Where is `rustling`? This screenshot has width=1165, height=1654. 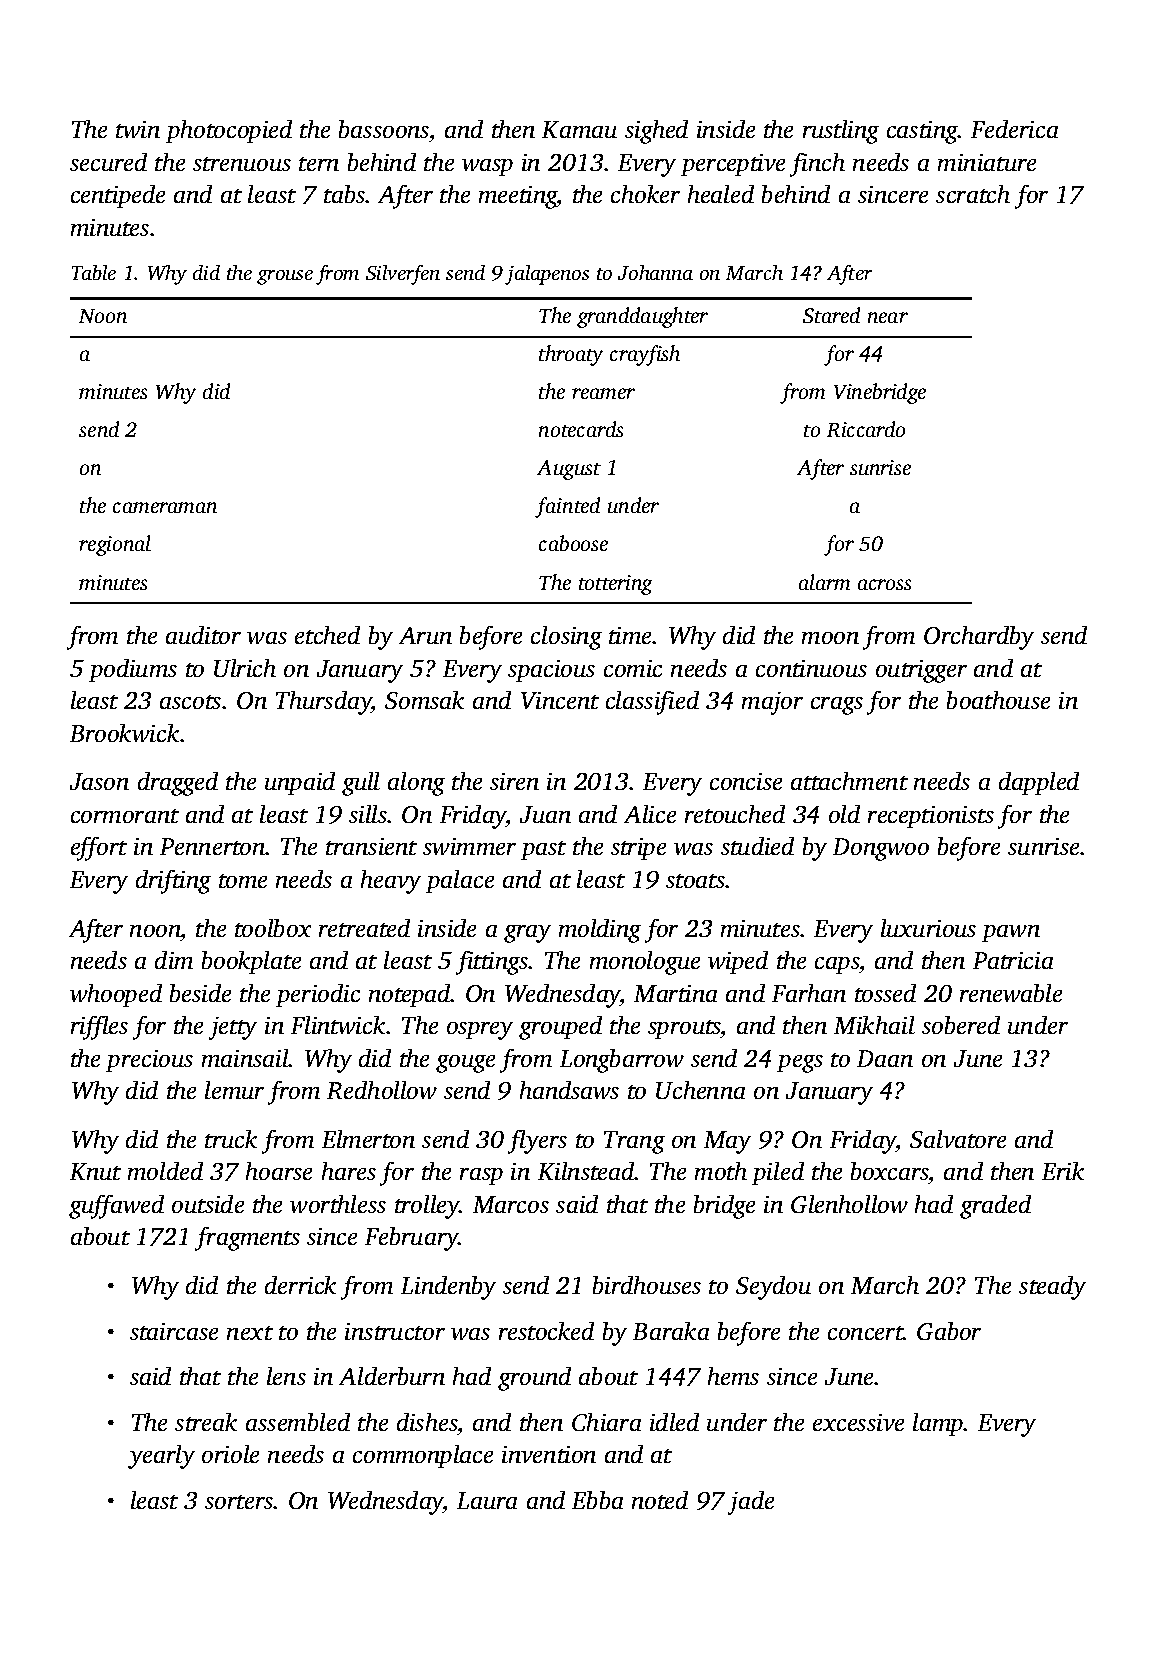
rustling is located at coordinates (841, 132).
